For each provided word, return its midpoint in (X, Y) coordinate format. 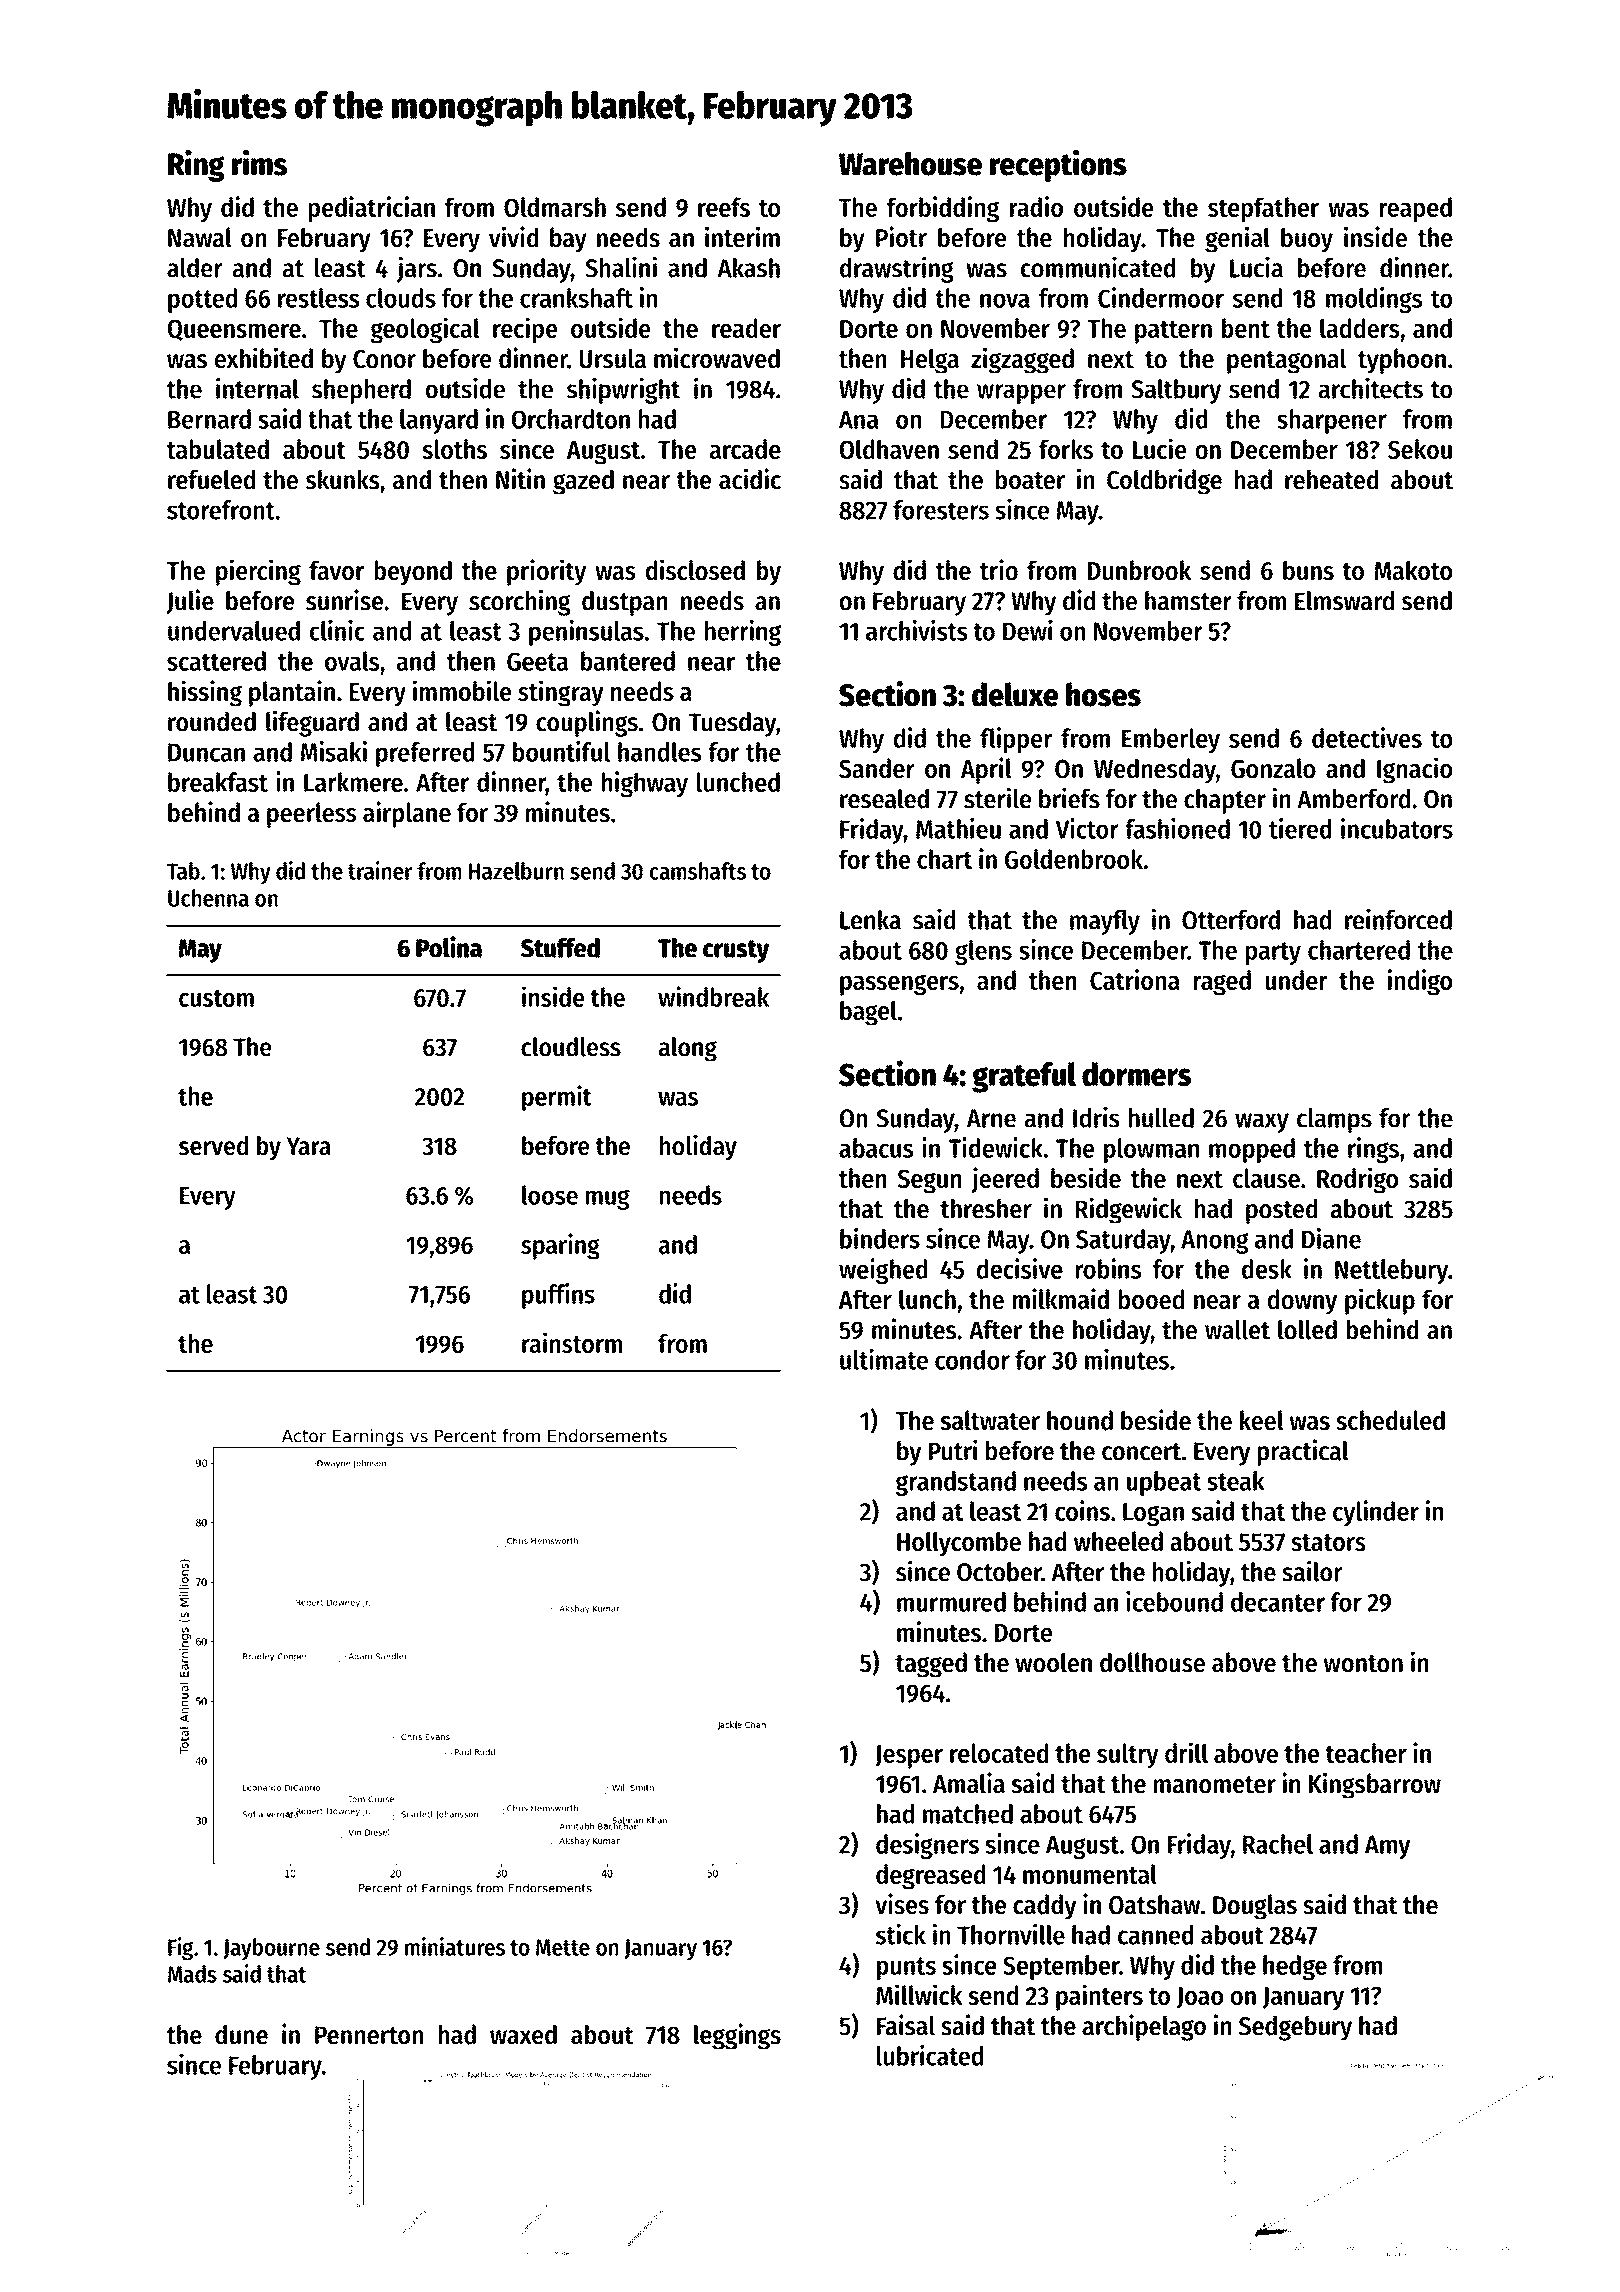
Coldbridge (1164, 481)
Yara (309, 1146)
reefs (724, 207)
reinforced (1398, 919)
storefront (221, 510)
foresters (941, 510)
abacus (876, 1148)
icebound (1174, 1601)
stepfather (1263, 210)
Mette (563, 1947)
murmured (951, 1602)
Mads (192, 1974)
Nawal (200, 237)
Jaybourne (271, 1949)
